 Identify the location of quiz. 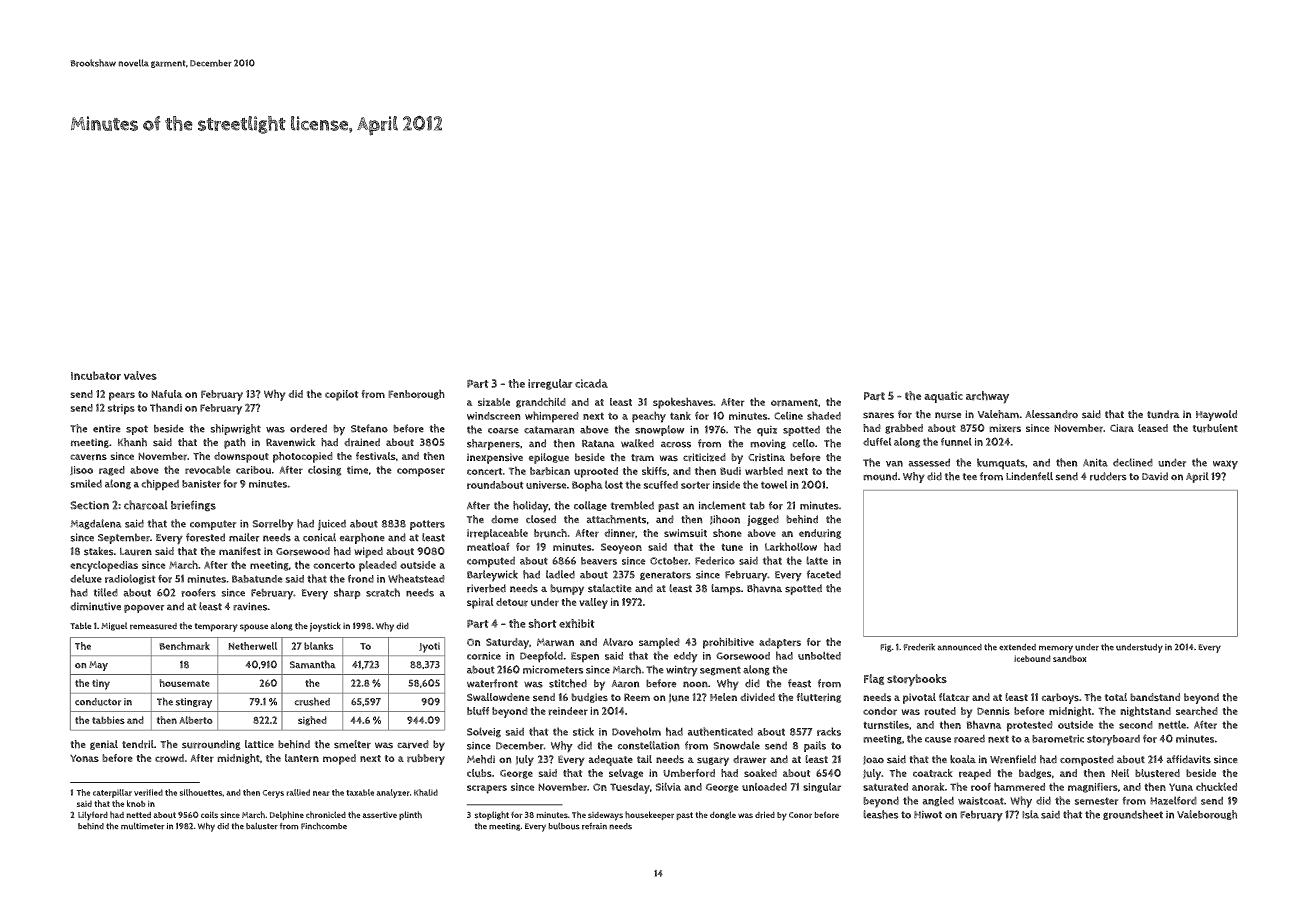
(767, 431).
